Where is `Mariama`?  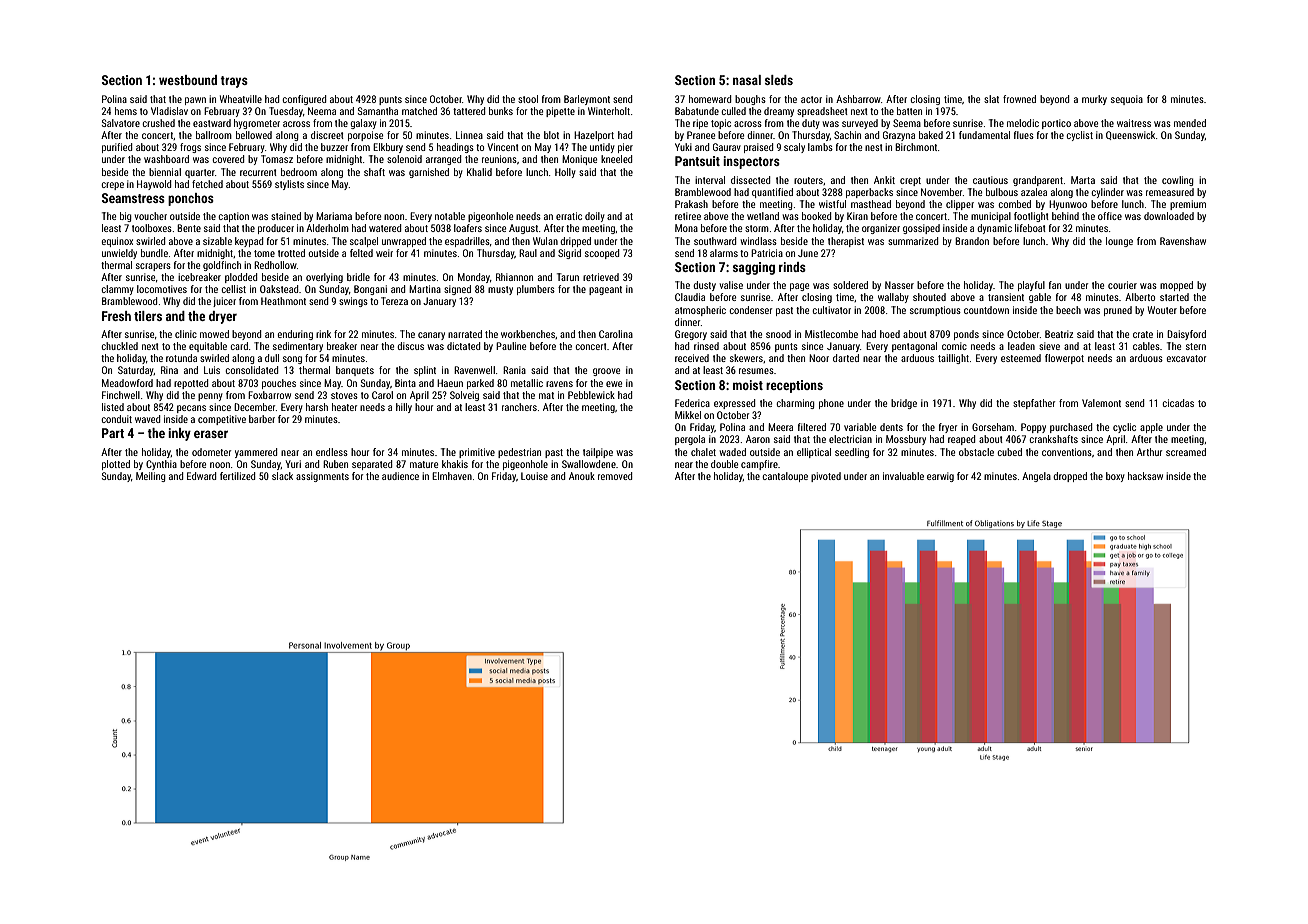 Mariama is located at coordinates (334, 216).
